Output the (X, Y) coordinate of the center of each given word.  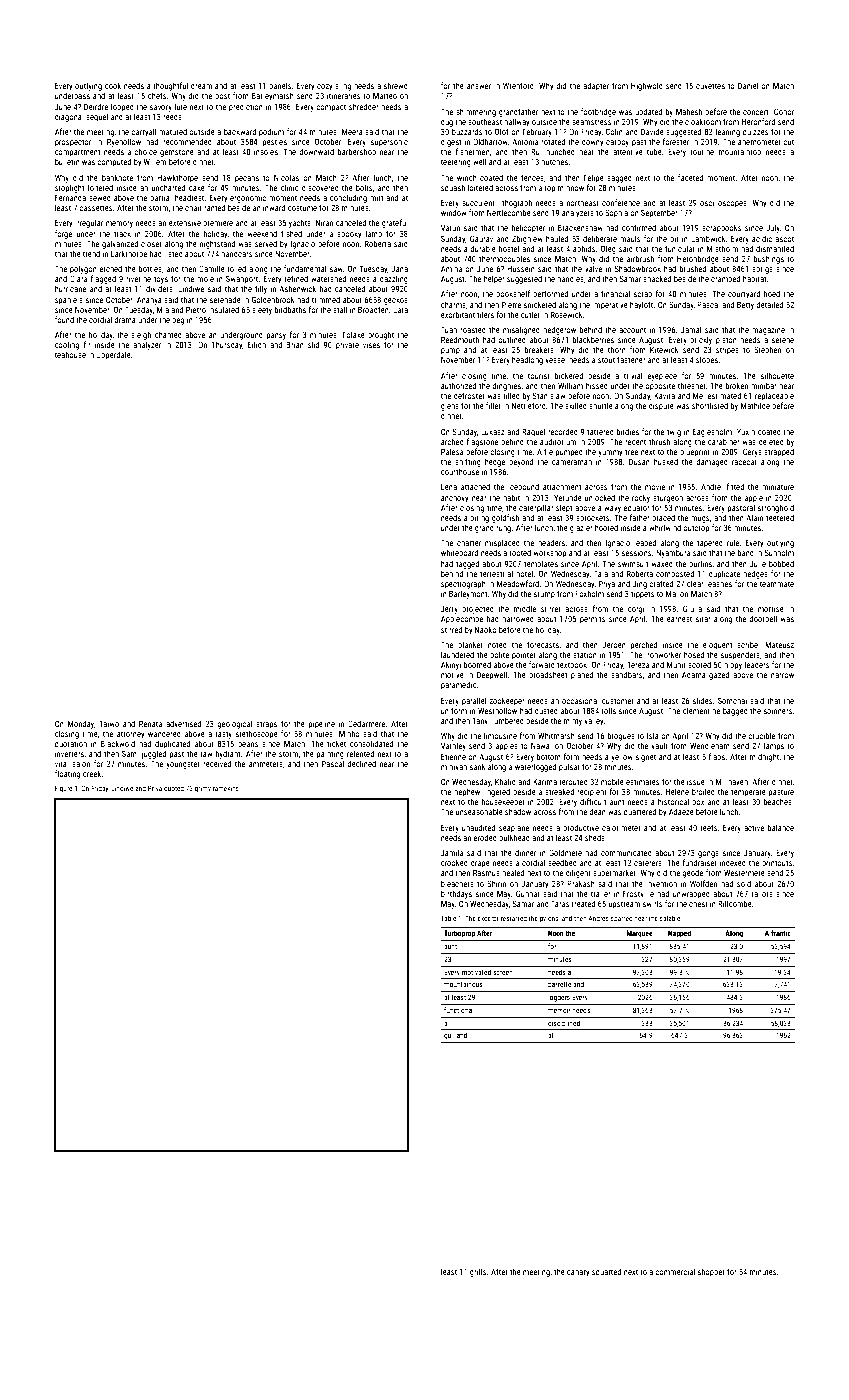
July (773, 228)
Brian (295, 344)
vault (659, 745)
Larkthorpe (129, 254)
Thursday (226, 345)
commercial (675, 1271)
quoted (174, 788)
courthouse (460, 471)
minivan (454, 767)
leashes (719, 584)
